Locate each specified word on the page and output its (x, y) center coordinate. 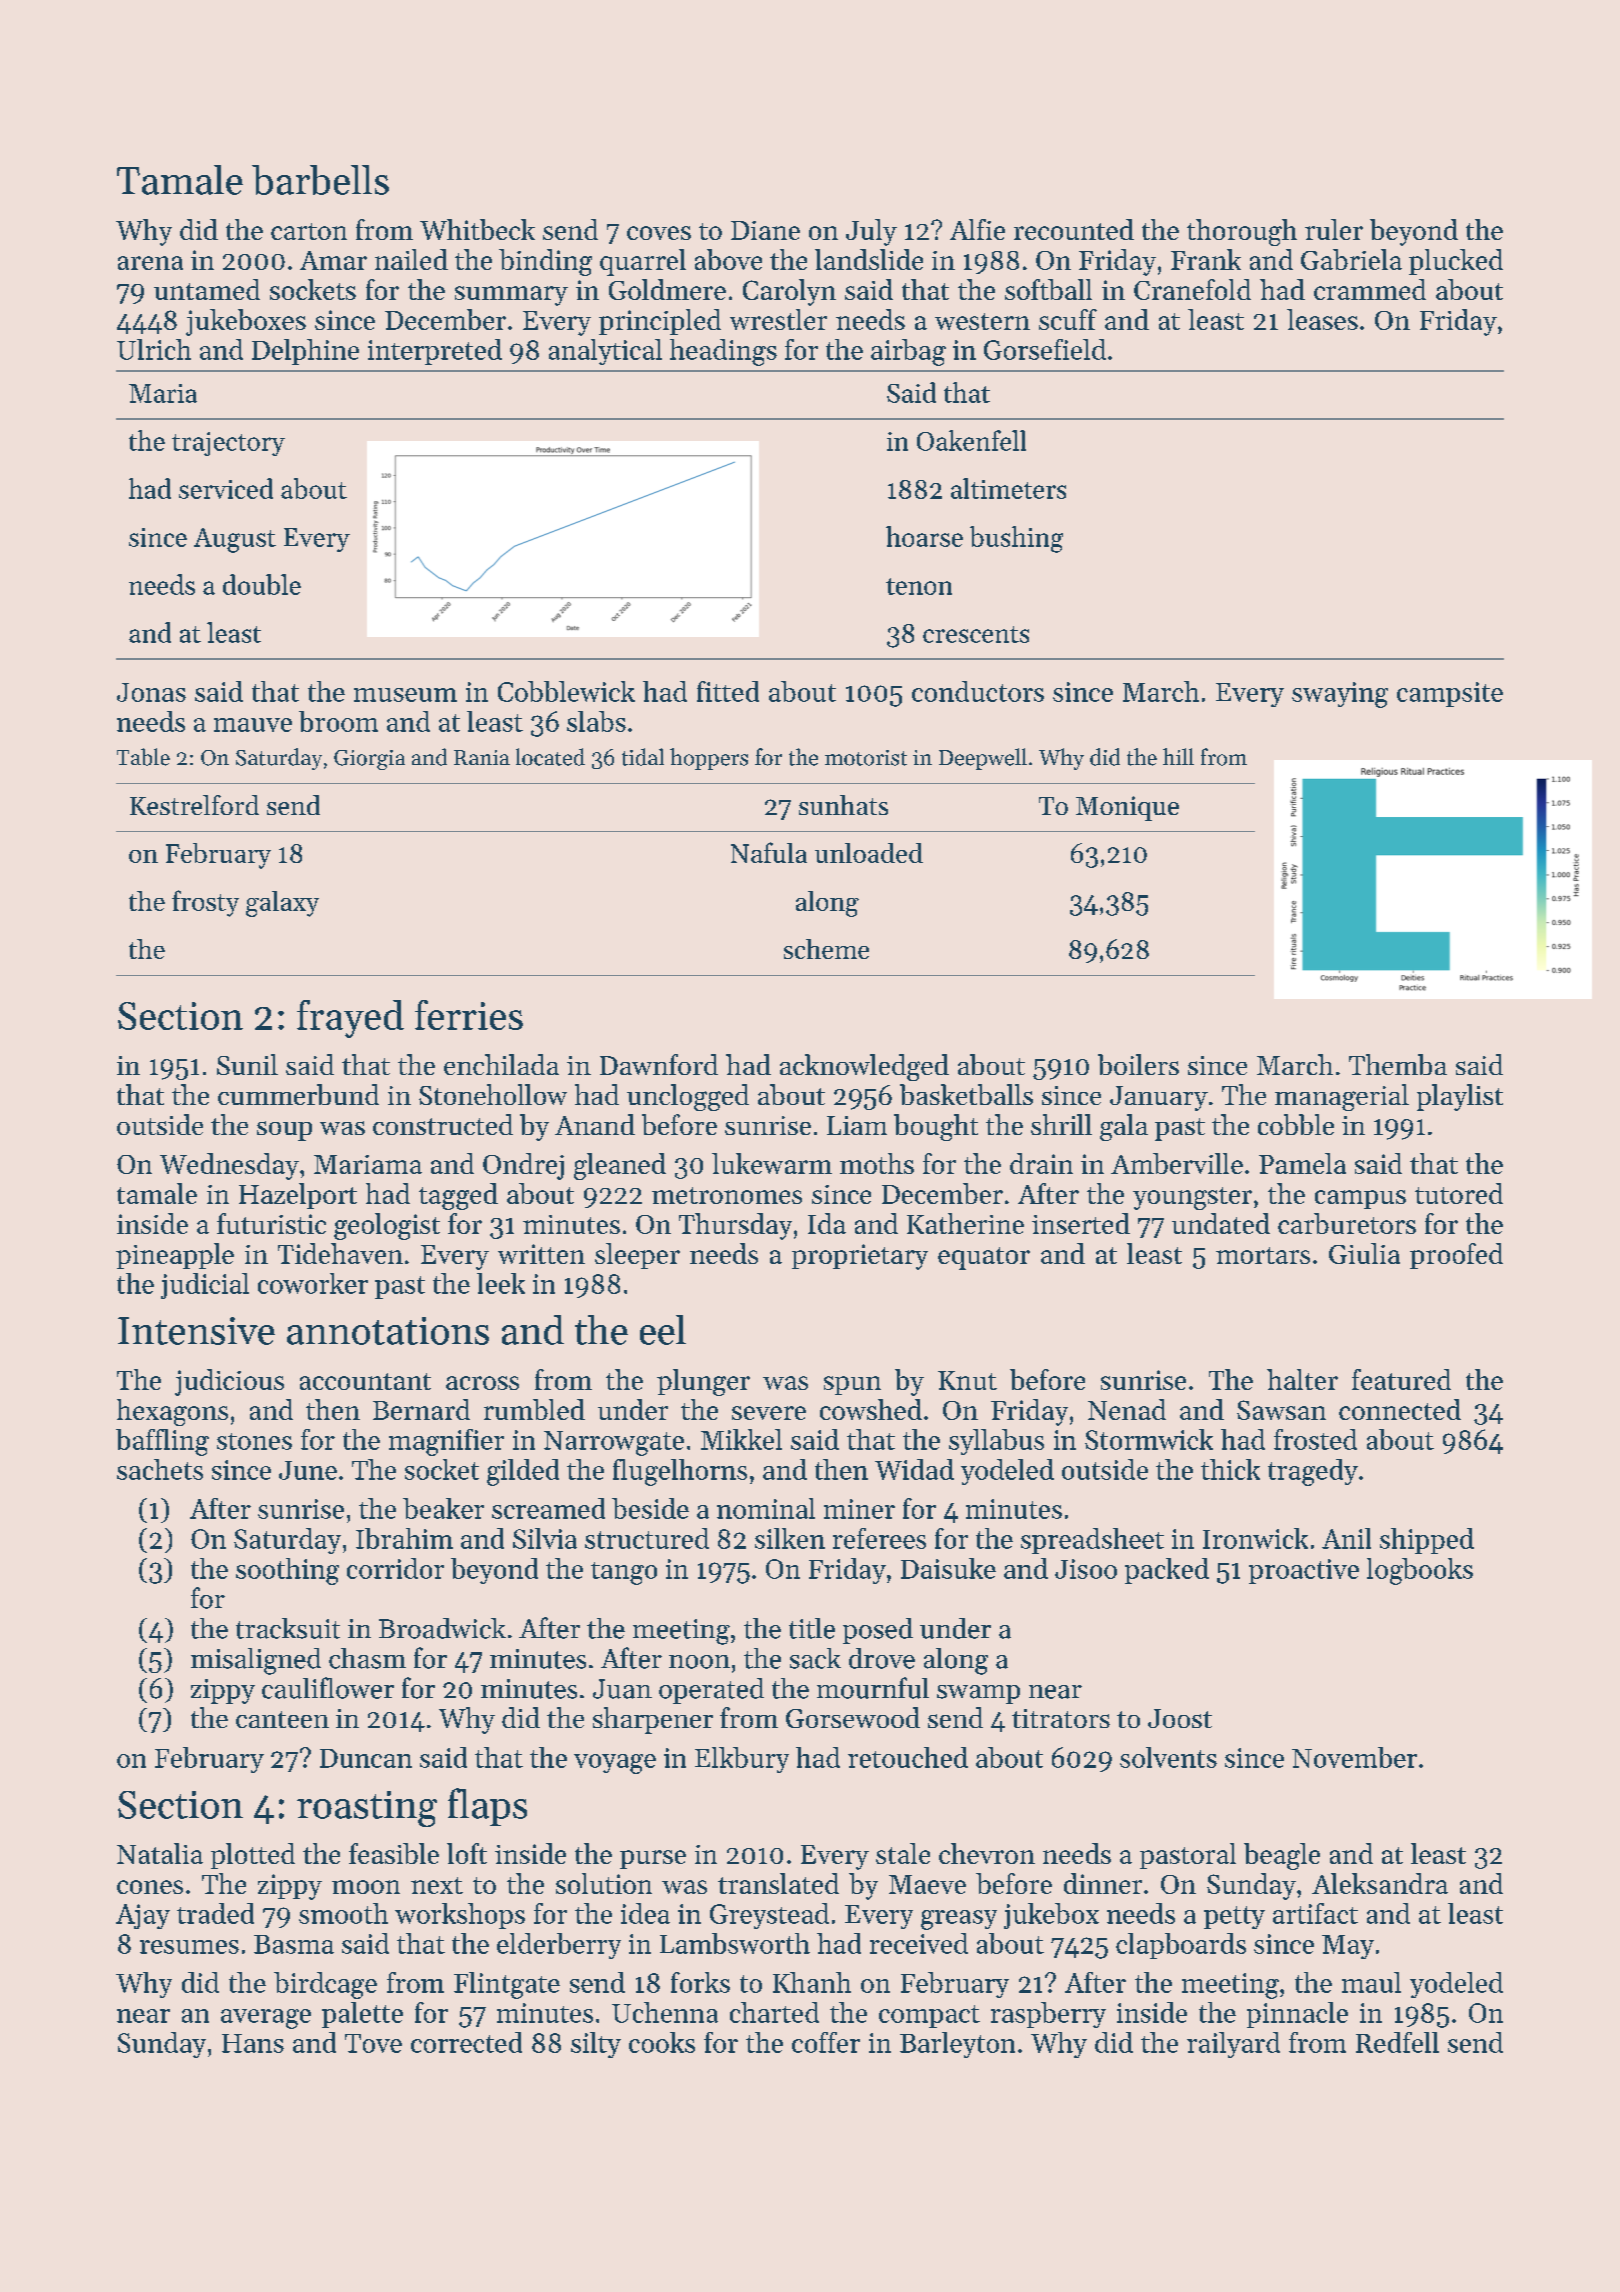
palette (362, 2015)
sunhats (843, 805)
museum (405, 695)
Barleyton (957, 2045)
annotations (388, 1331)
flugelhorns (680, 1472)
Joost (1180, 1718)
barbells (320, 180)
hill (1178, 756)
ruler (1334, 229)
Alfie (977, 229)
